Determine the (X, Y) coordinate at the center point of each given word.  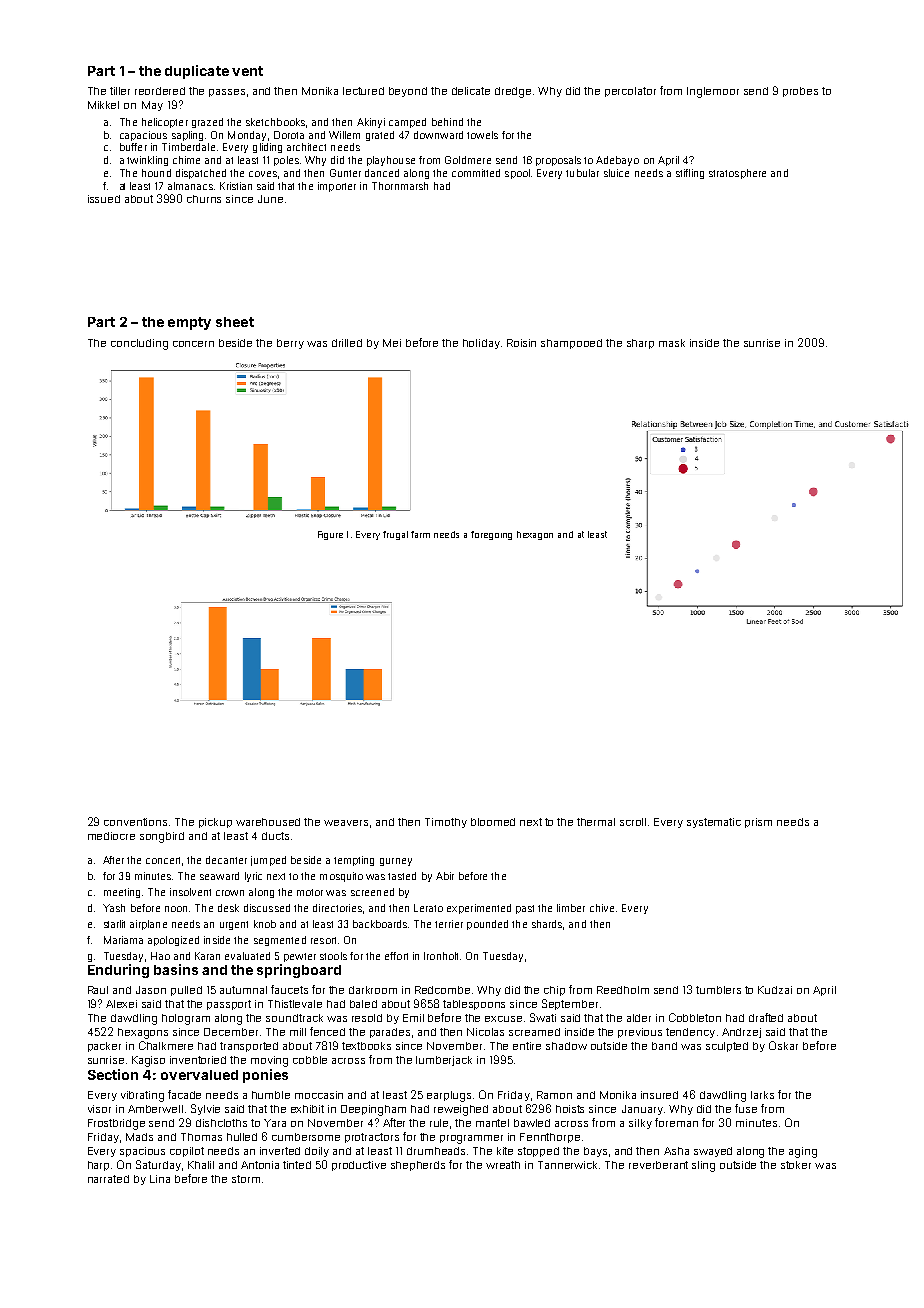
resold (367, 1018)
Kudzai (775, 990)
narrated (108, 1179)
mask (672, 343)
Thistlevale (295, 1004)
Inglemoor (713, 92)
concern (193, 344)
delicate (471, 91)
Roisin (521, 343)
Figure (330, 535)
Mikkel (103, 105)
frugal (395, 535)
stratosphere (737, 174)
